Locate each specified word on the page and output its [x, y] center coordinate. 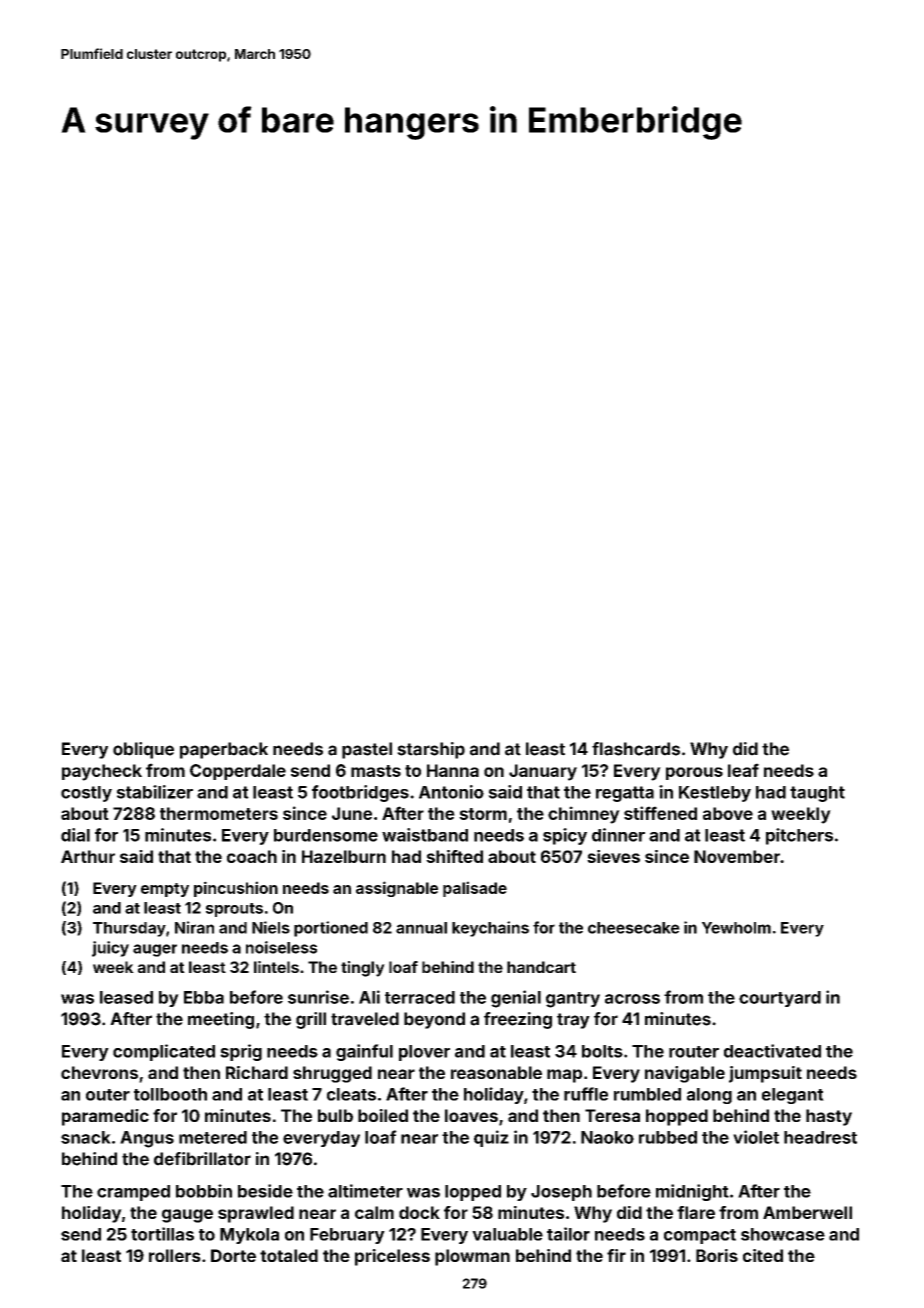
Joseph [561, 1193]
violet [756, 1137]
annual [421, 928]
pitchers [799, 836]
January [543, 772]
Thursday [129, 929]
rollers [175, 1255]
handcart [541, 967]
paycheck [102, 772]
